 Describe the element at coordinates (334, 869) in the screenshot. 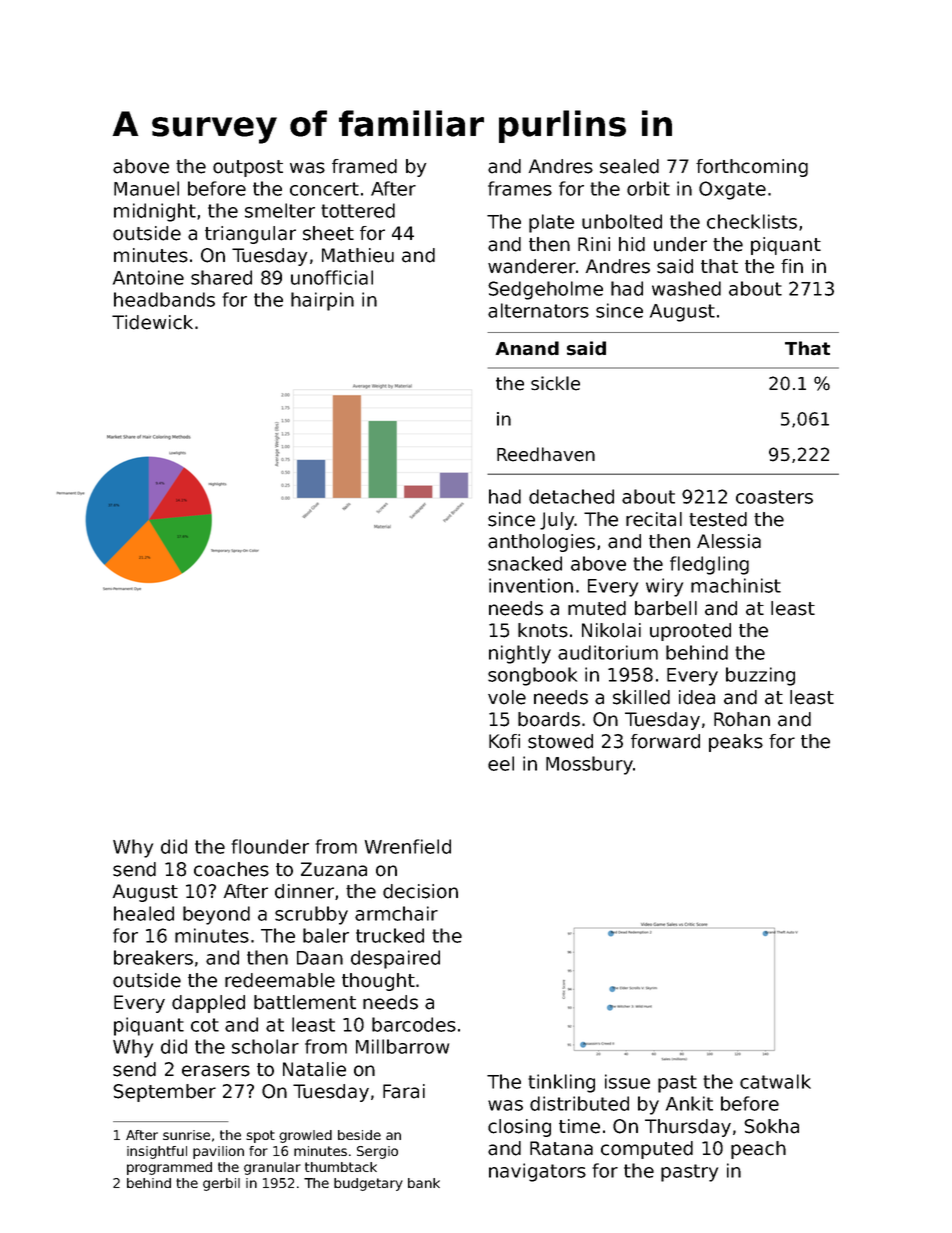

I see `Zuzana` at that location.
